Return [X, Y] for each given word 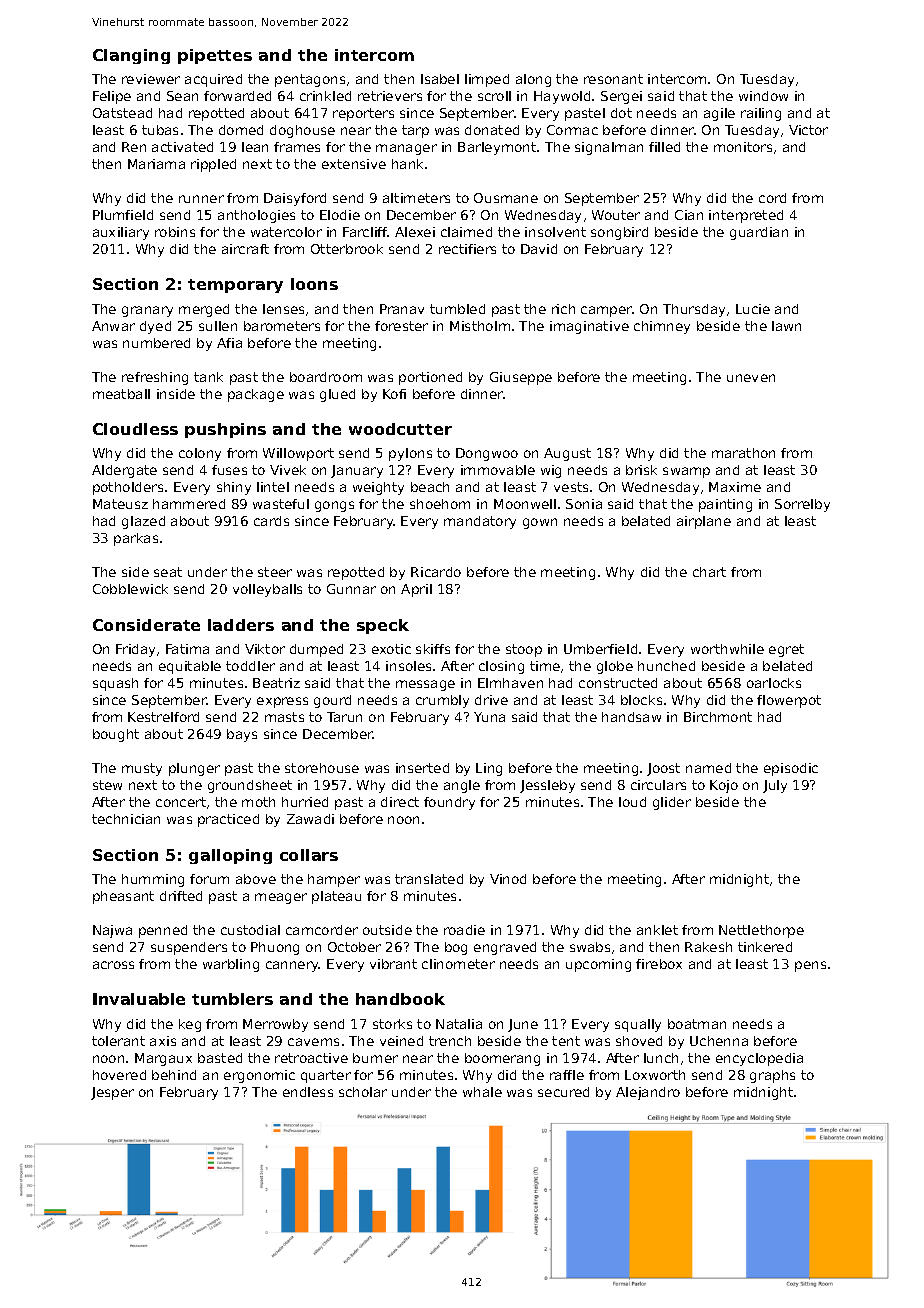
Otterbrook [347, 249]
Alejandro [648, 1093]
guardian [759, 233]
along [533, 80]
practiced [228, 820]
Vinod [508, 879]
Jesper [112, 1093]
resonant [613, 79]
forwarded [237, 96]
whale [482, 1092]
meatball [121, 394]
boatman [697, 1024]
